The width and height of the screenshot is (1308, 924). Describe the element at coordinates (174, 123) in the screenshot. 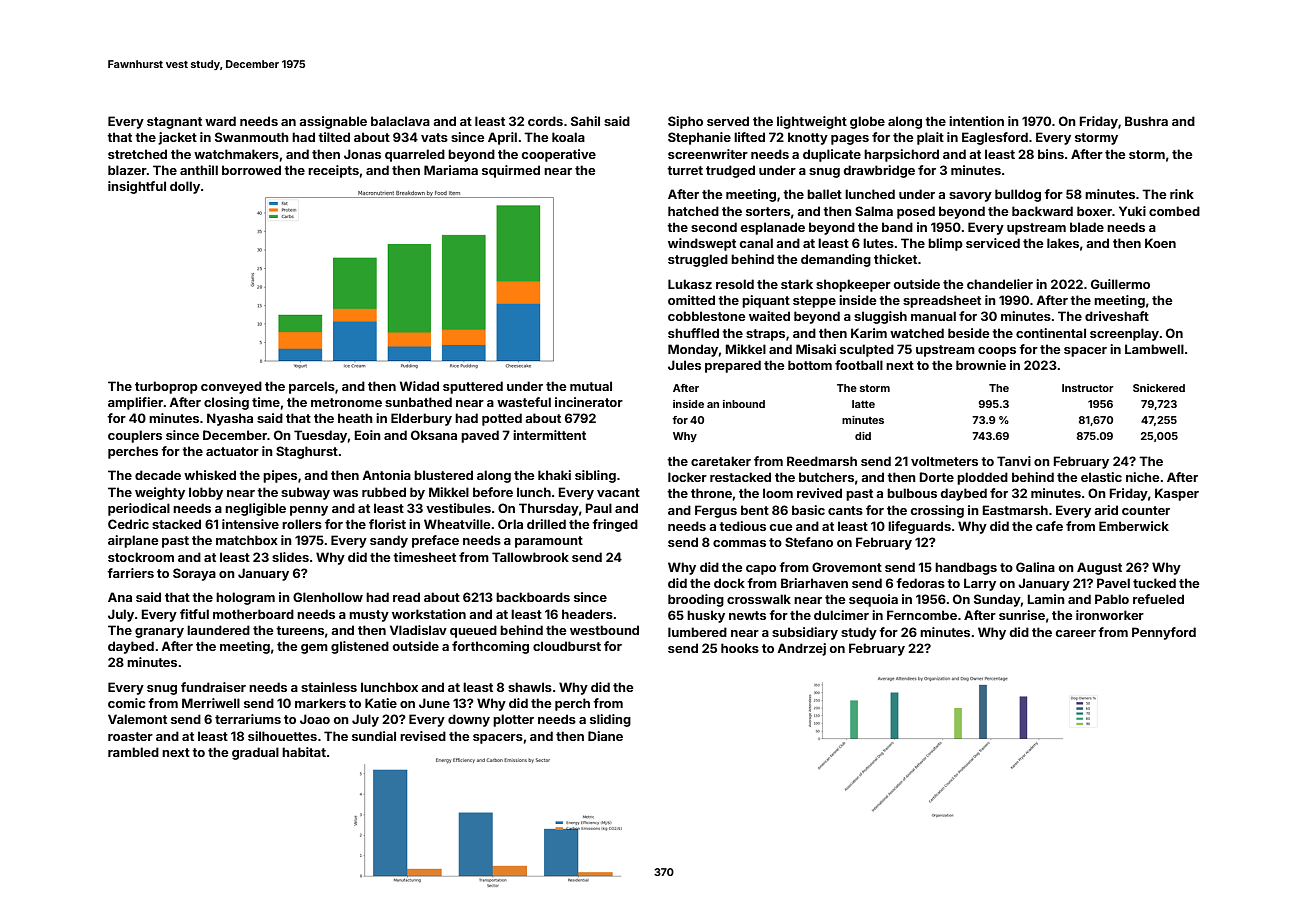

I see `stagnant` at that location.
